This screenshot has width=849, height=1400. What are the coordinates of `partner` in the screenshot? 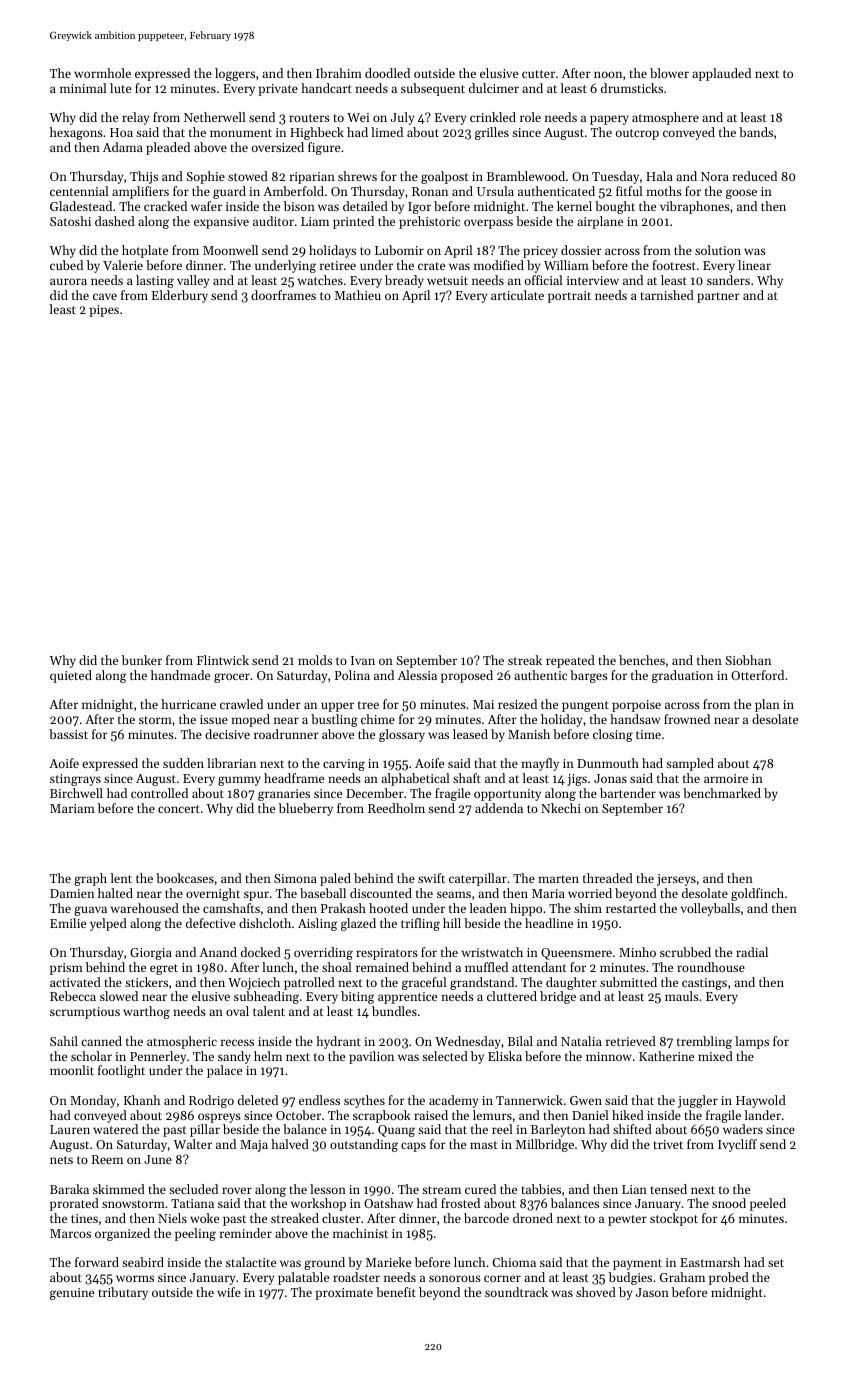 It's located at (718, 297).
